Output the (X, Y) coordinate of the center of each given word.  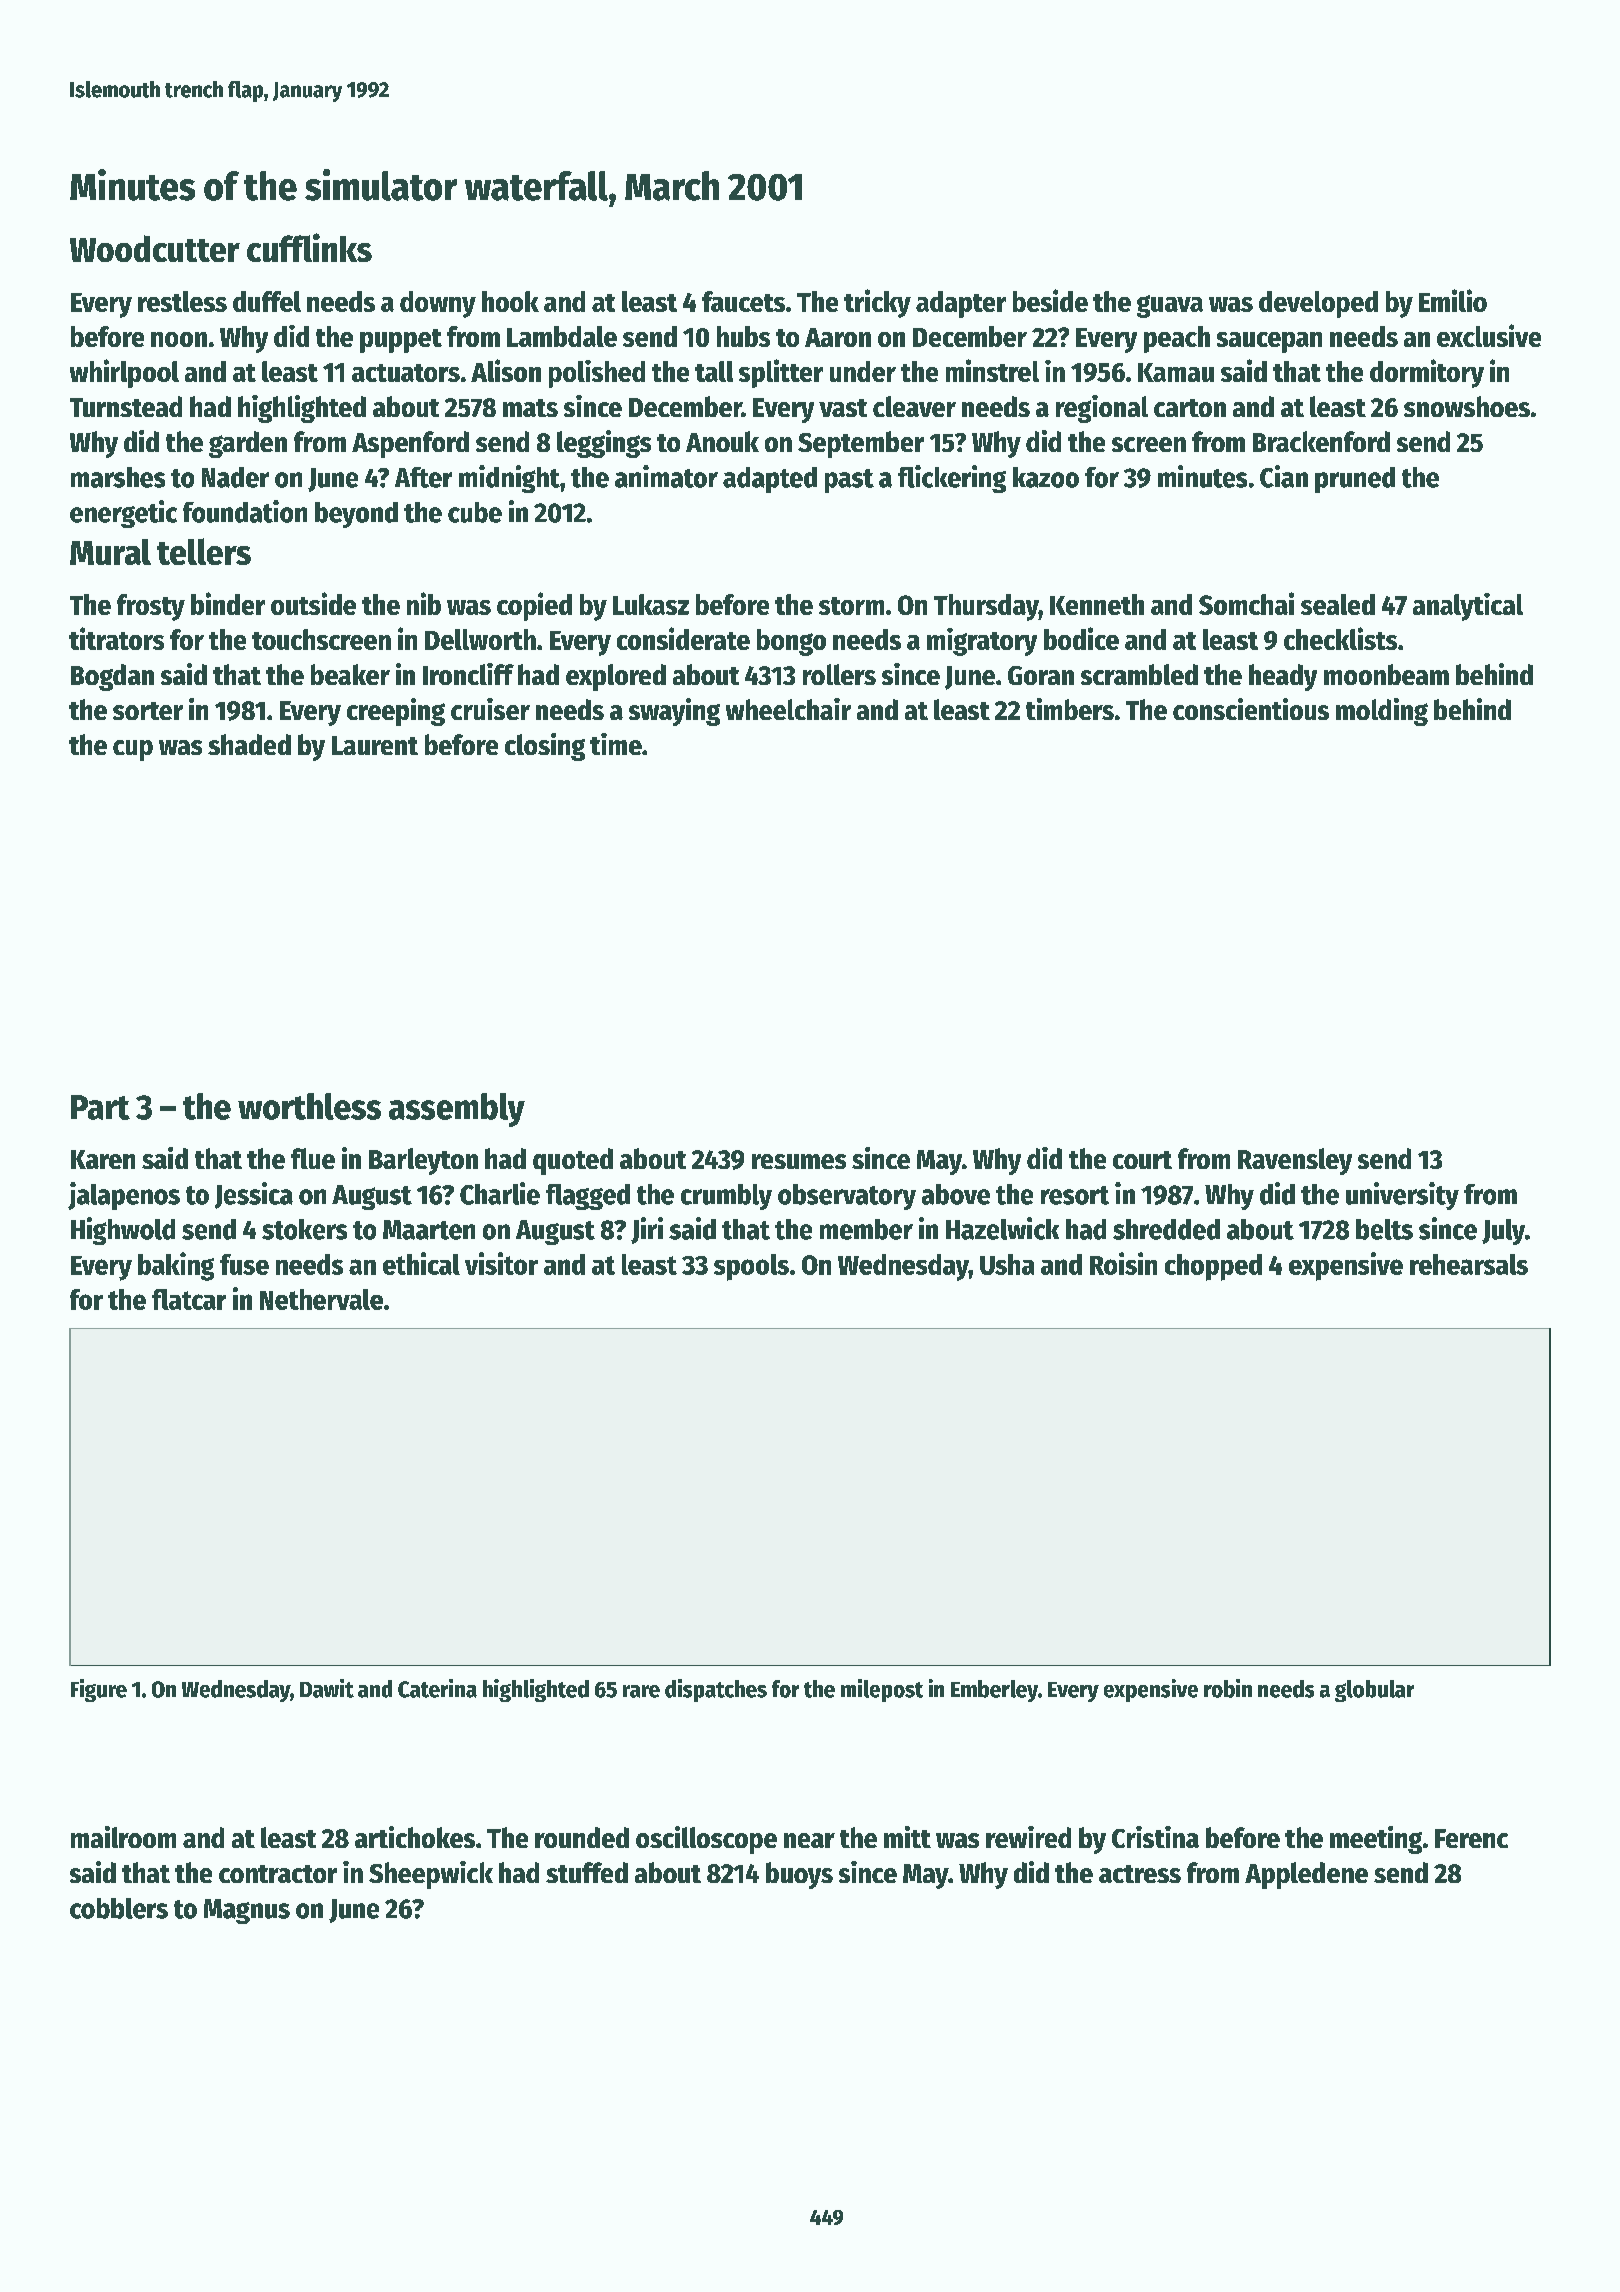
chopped (1213, 1267)
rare (641, 1691)
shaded (249, 744)
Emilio (1453, 300)
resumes (799, 1161)
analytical (1468, 607)
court (1142, 1160)
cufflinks (309, 247)
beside (1050, 300)
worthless (309, 1106)
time (616, 744)
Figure (99, 1690)
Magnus (247, 1911)
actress (1140, 1874)
